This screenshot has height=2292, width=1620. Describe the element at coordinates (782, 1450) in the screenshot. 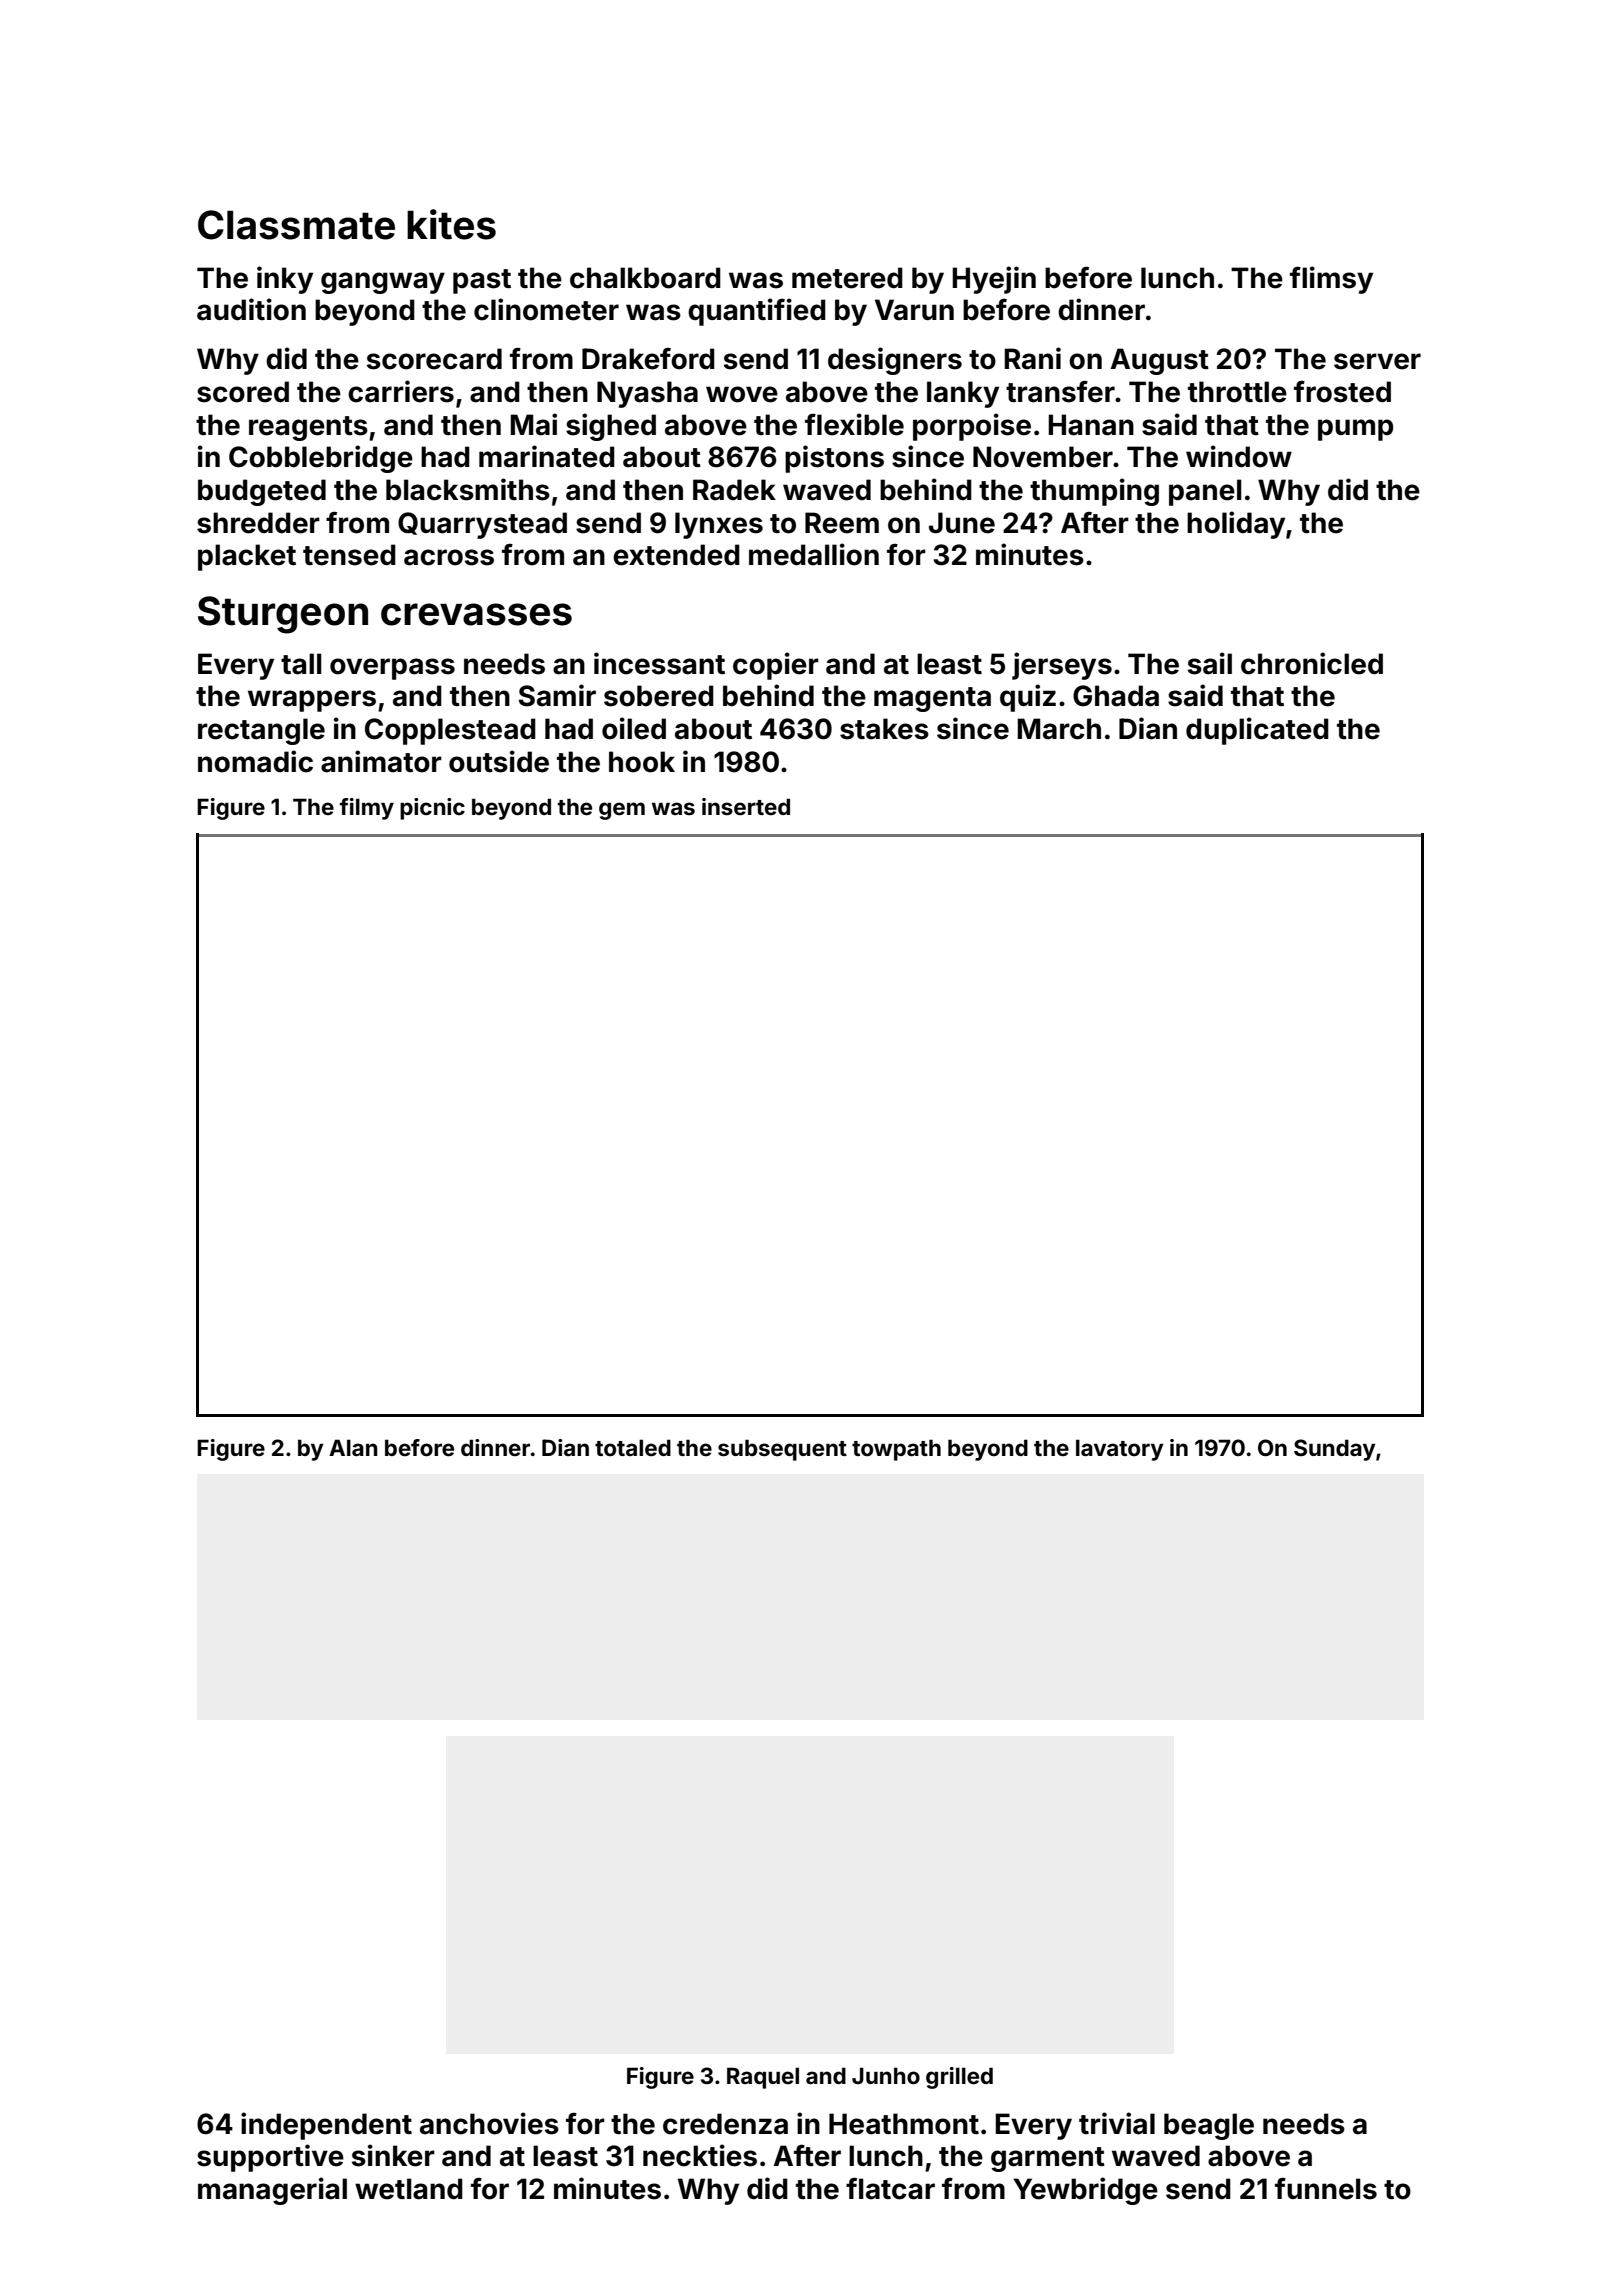

I see `subsequent` at that location.
